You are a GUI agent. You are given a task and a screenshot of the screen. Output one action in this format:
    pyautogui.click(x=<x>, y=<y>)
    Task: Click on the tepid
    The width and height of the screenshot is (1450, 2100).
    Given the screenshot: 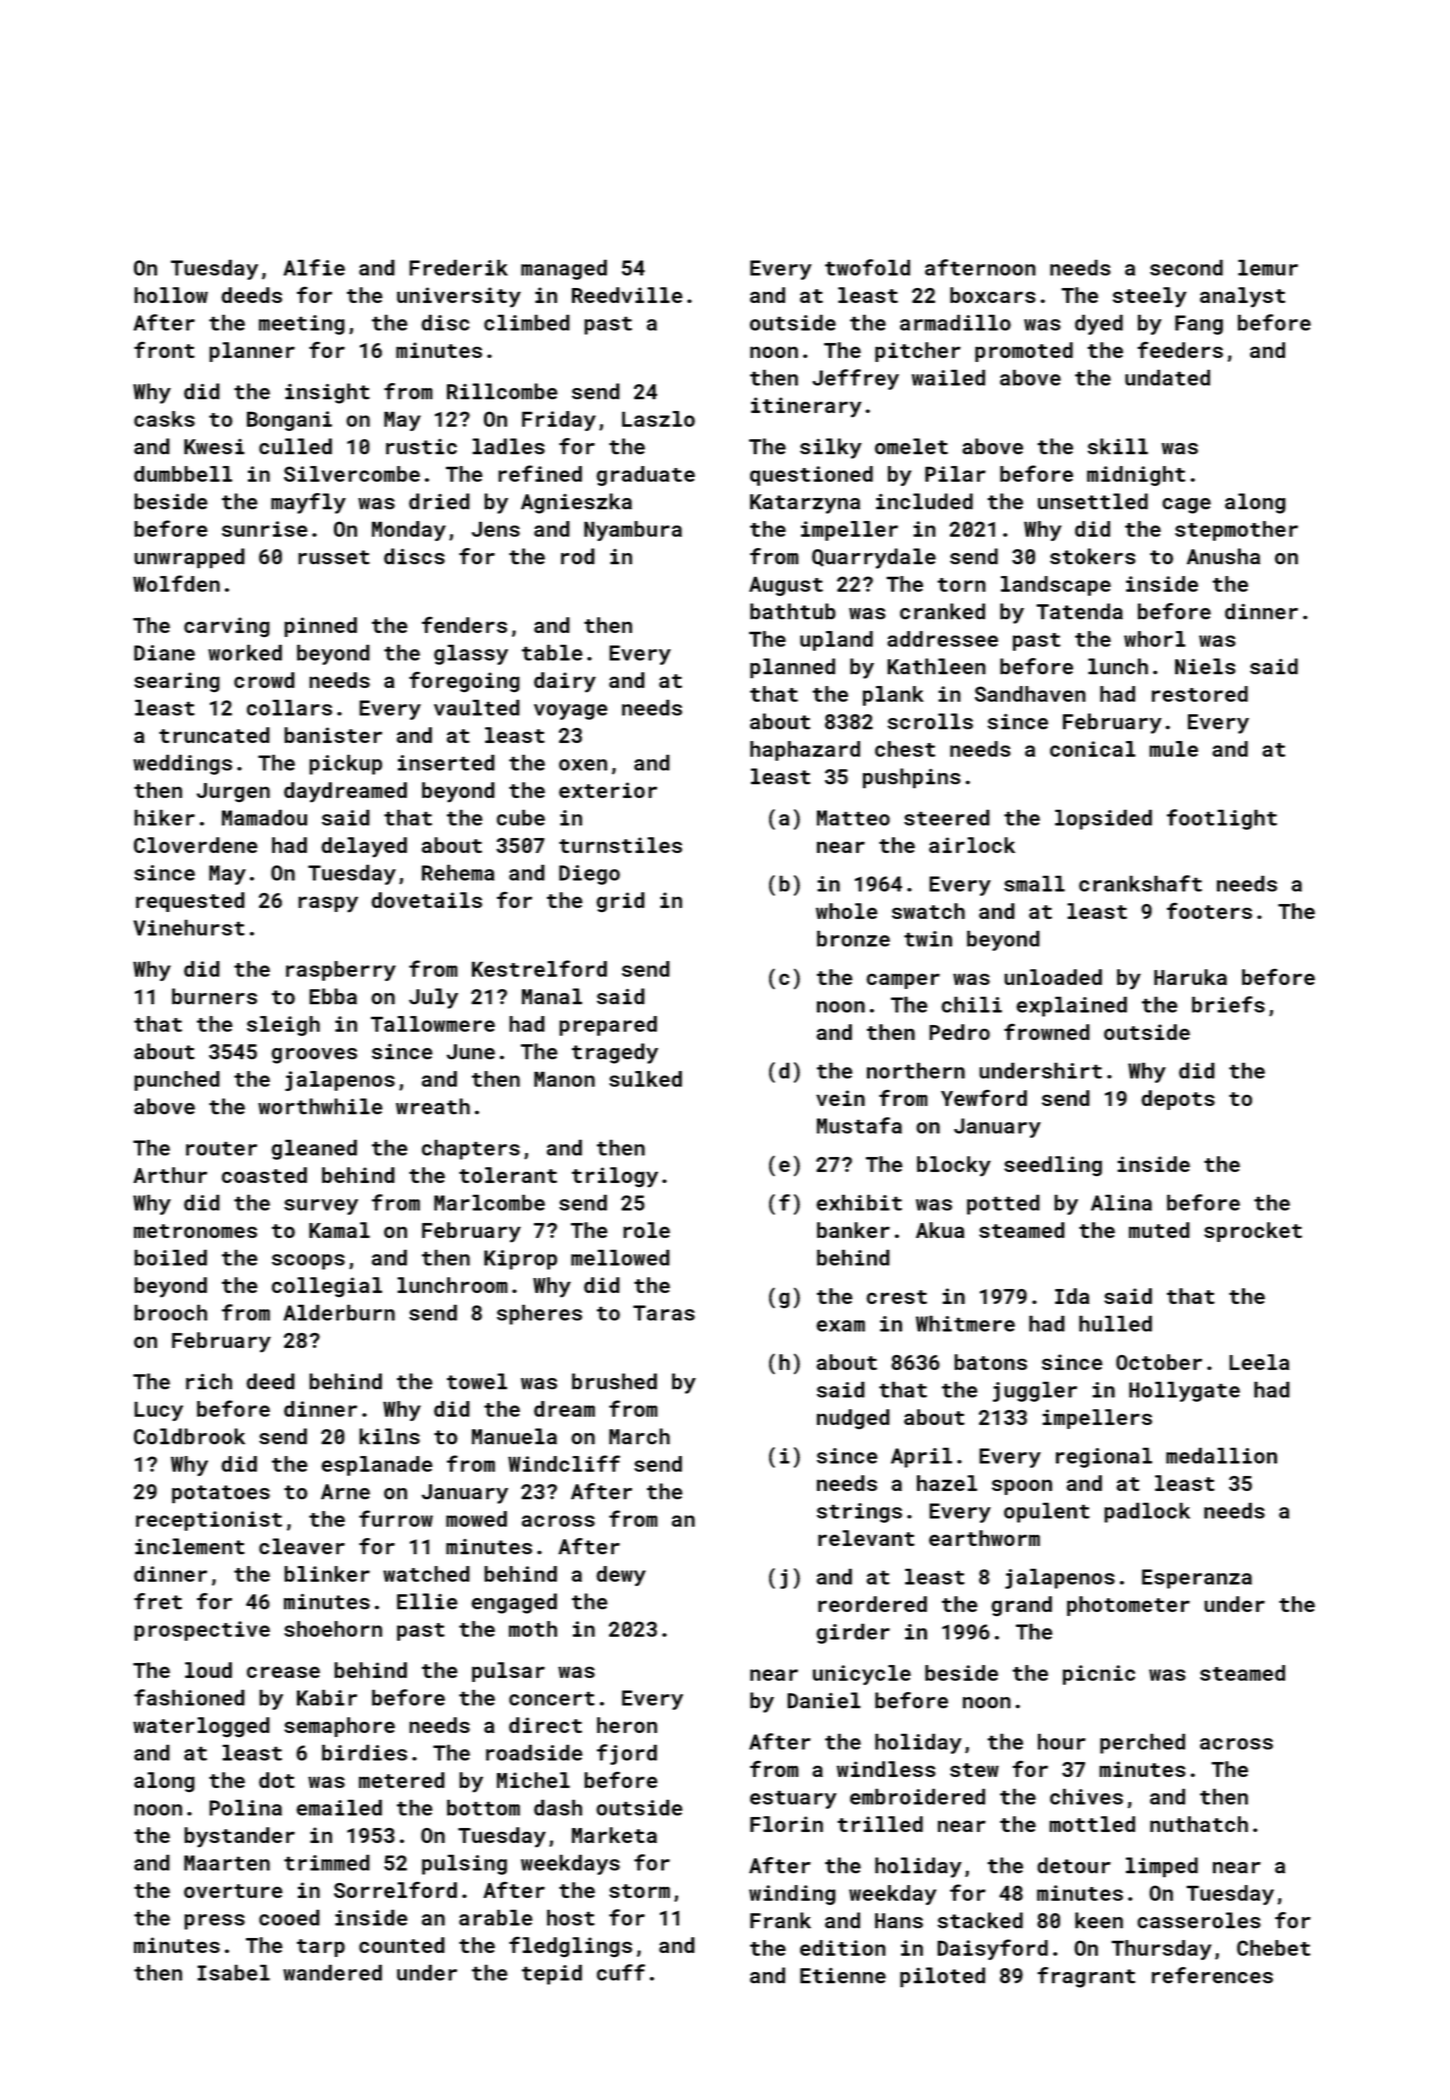 What is the action you would take?
    pyautogui.click(x=552, y=1974)
